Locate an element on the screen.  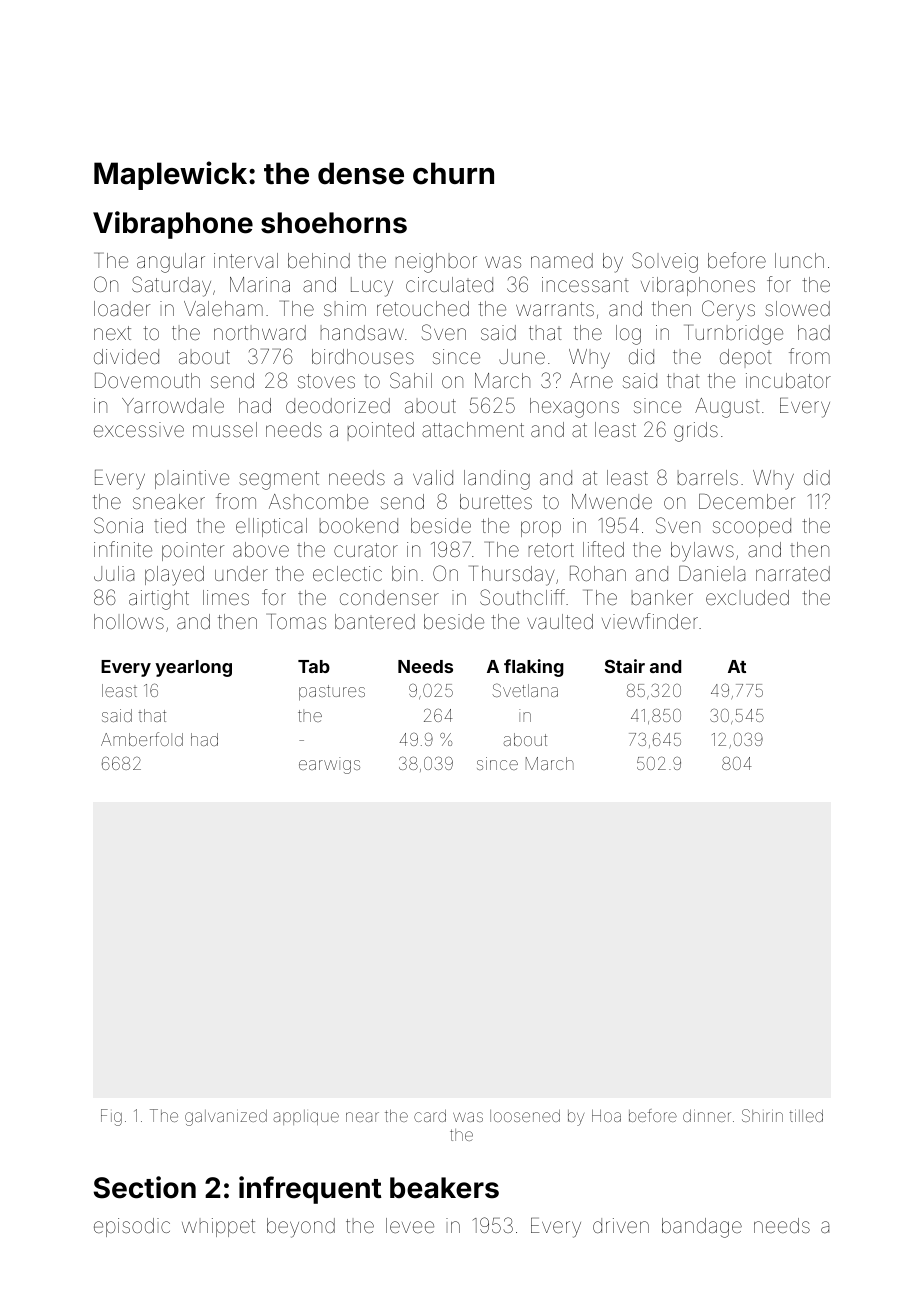
vaulted is located at coordinates (560, 621).
